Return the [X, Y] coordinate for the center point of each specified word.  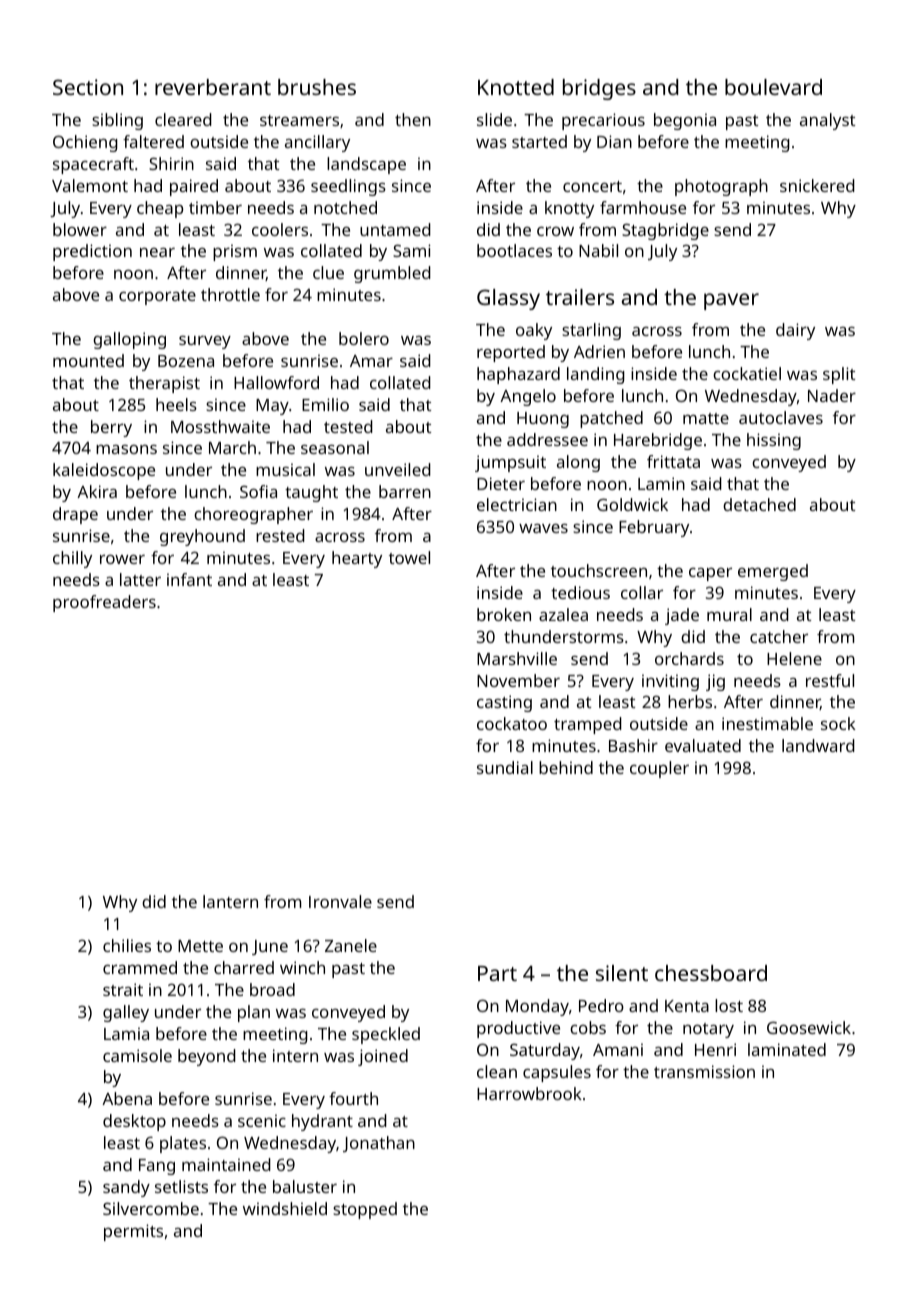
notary [708, 1030]
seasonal [335, 447]
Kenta [687, 1006]
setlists [181, 1186]
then [413, 119]
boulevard [773, 87]
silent [622, 973]
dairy [795, 331]
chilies [127, 945]
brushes [317, 87]
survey [205, 342]
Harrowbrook [529, 1093]
